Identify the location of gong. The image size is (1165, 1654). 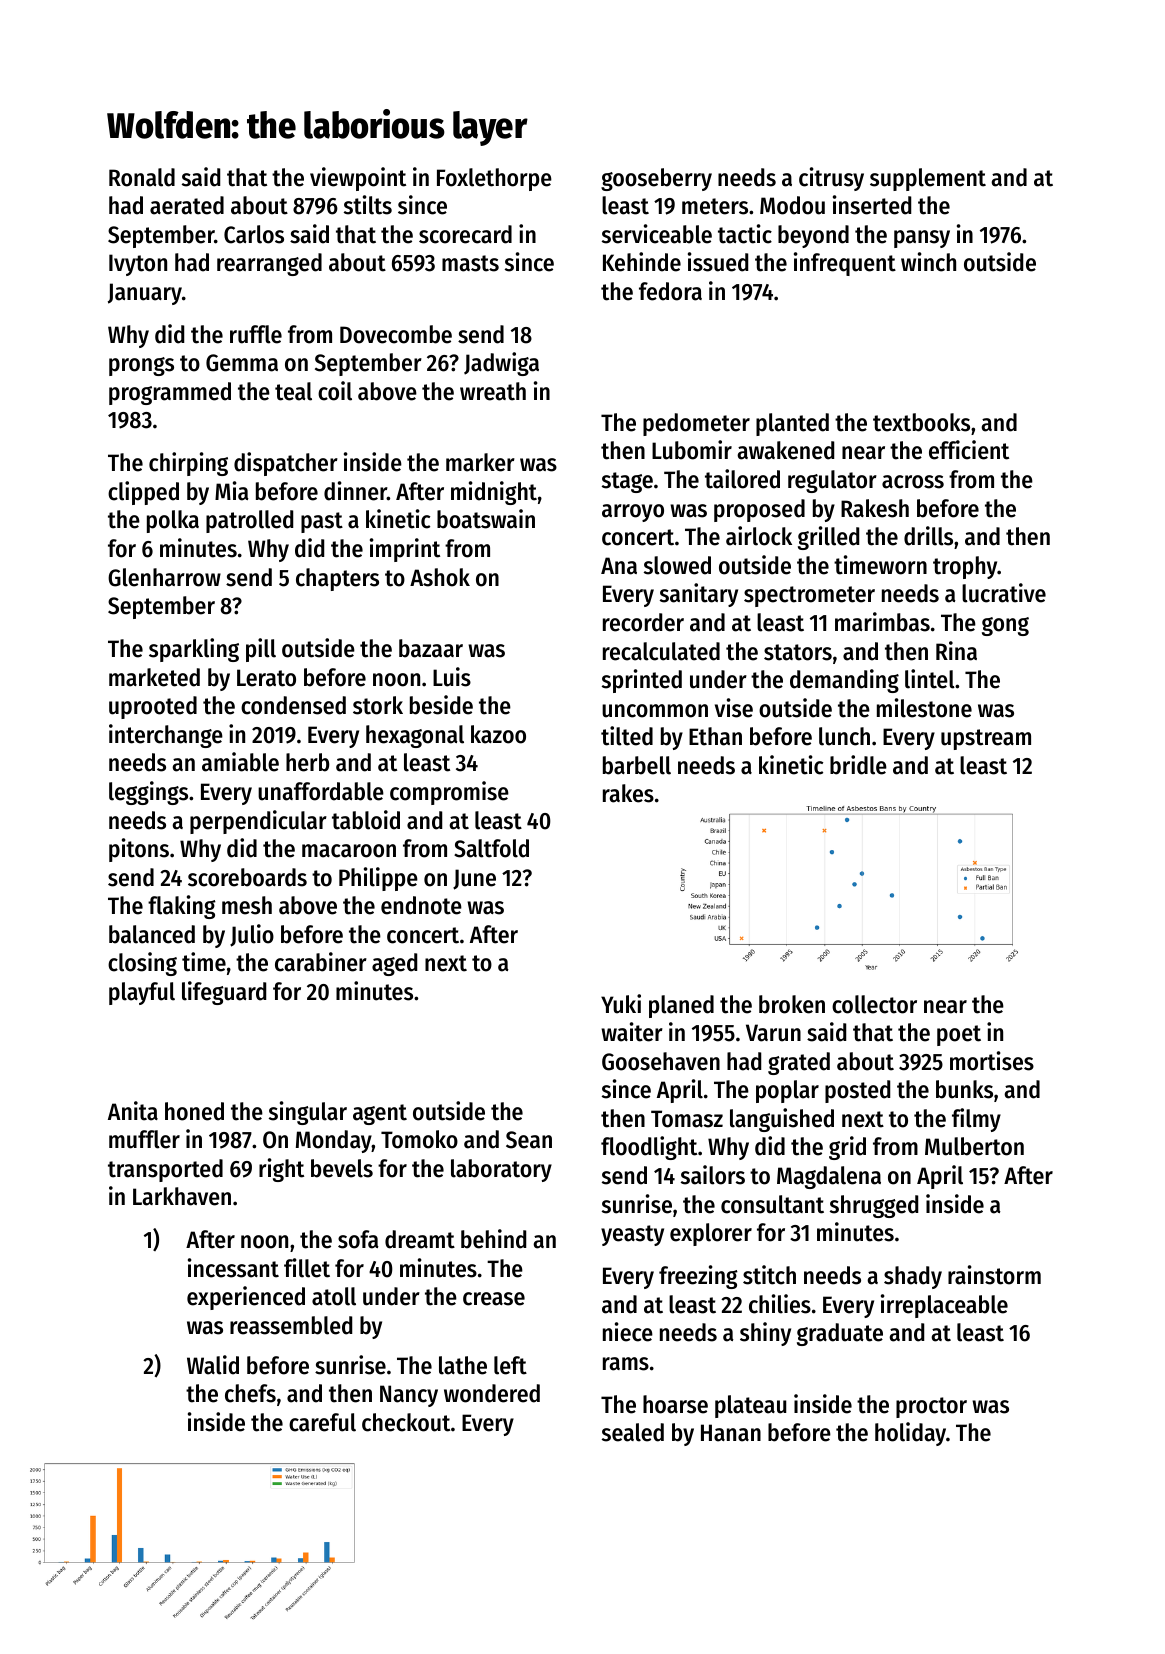
(1005, 626).
